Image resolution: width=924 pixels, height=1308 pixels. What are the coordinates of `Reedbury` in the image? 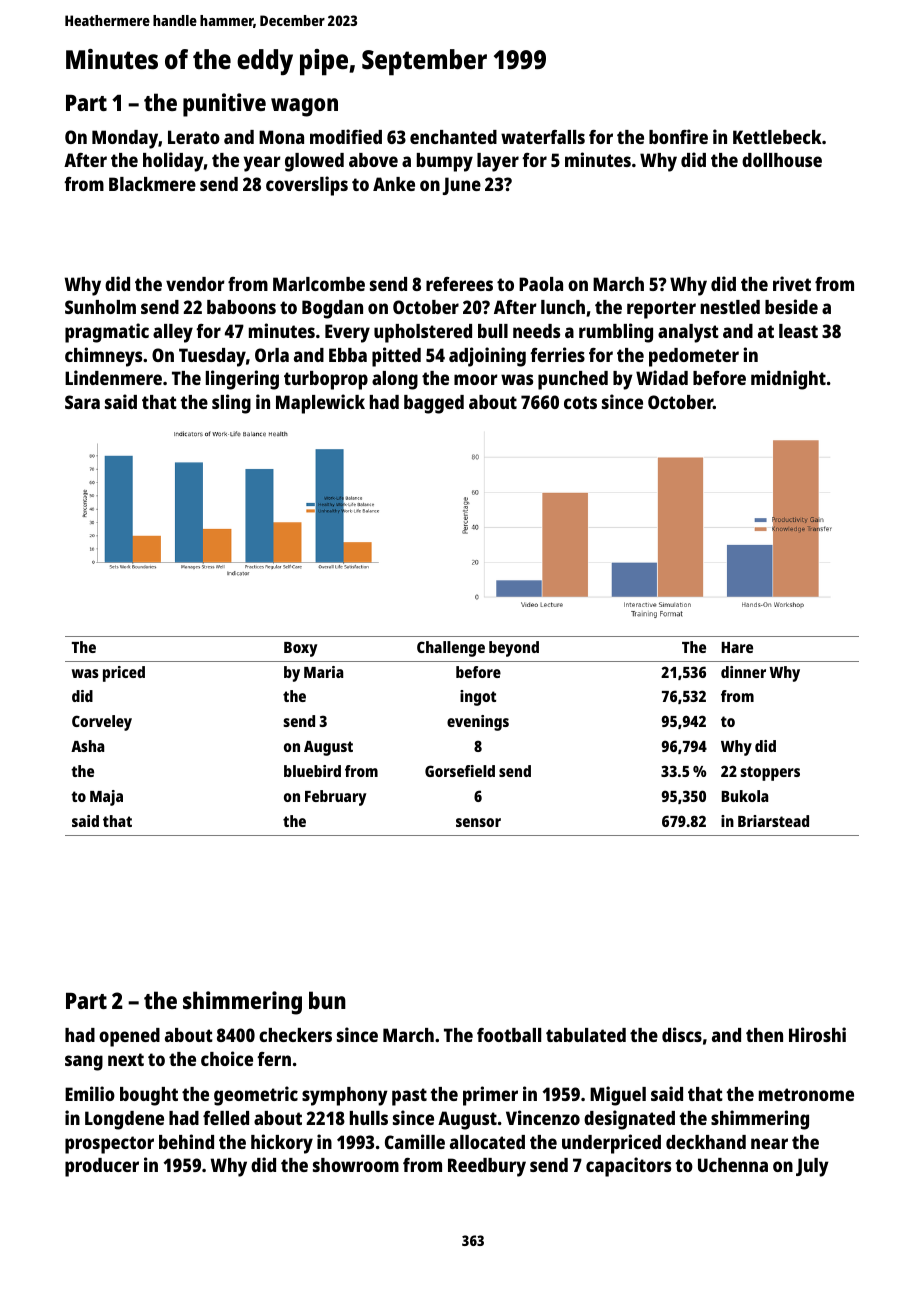 It's located at (487, 1167).
